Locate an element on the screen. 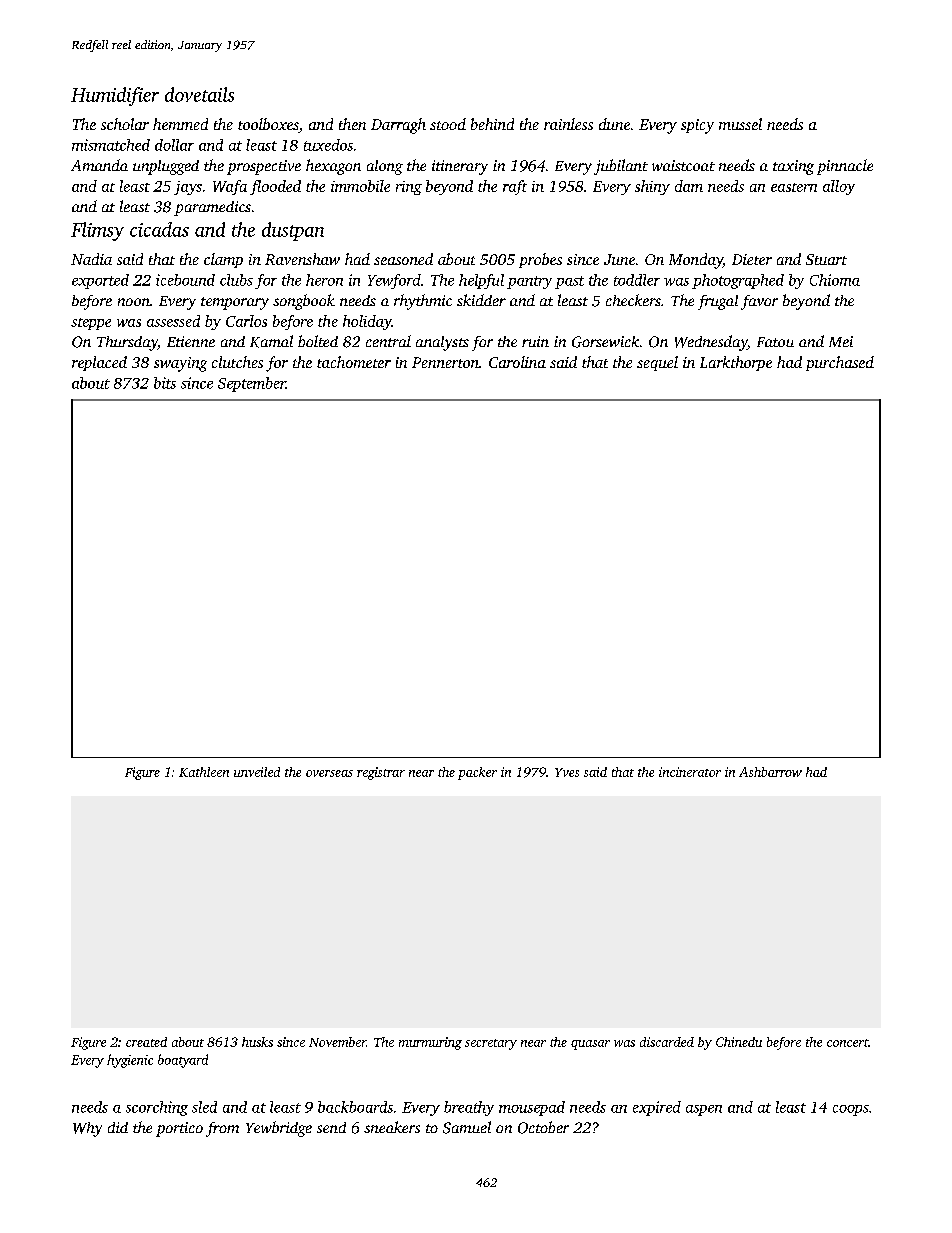 Image resolution: width=952 pixels, height=1233 pixels. Kathleen is located at coordinates (204, 772).
